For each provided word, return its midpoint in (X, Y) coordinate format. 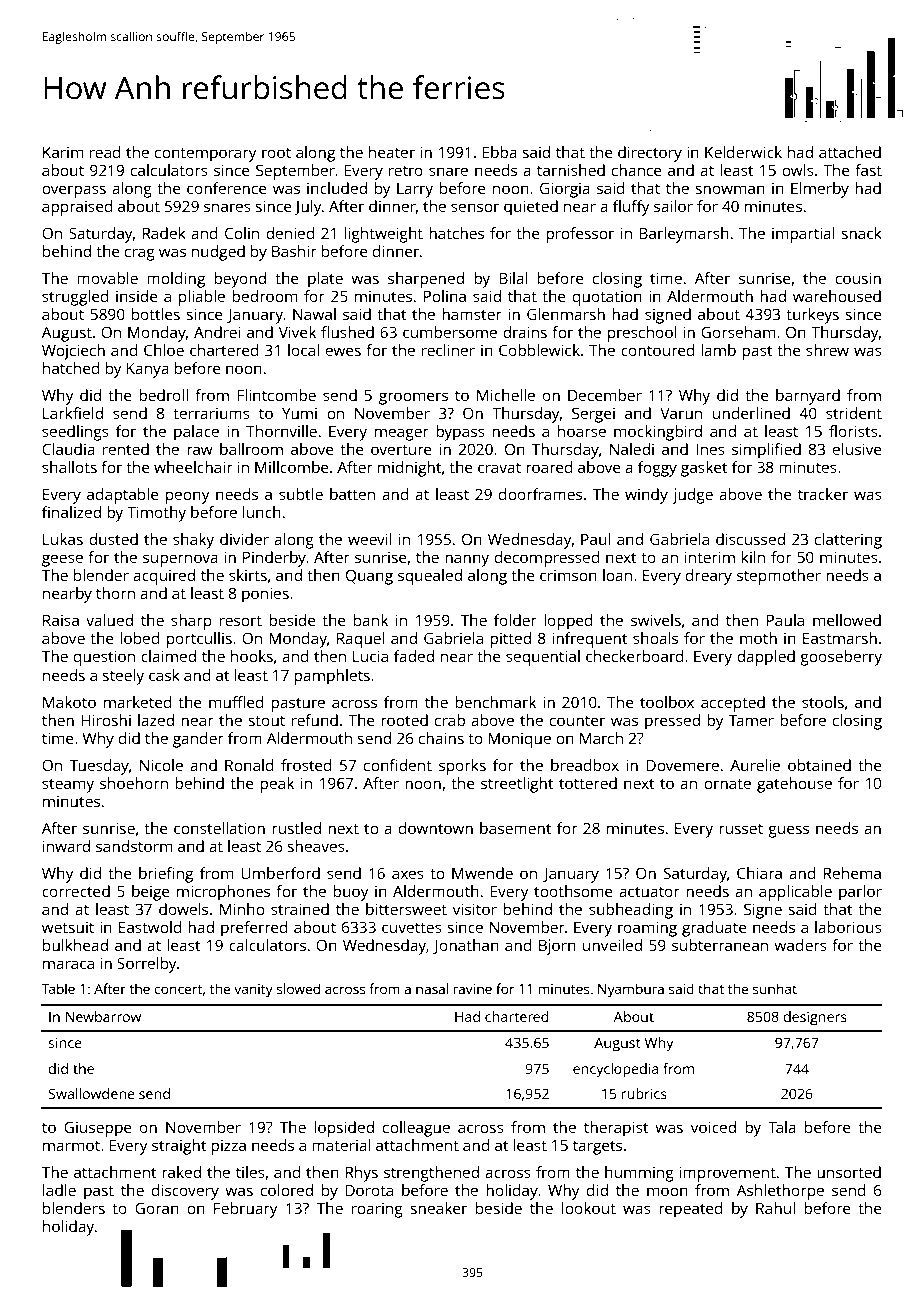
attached (850, 152)
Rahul (775, 1208)
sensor (475, 207)
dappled (766, 658)
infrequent (590, 640)
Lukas (63, 539)
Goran (157, 1208)
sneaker (438, 1208)
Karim (63, 152)
